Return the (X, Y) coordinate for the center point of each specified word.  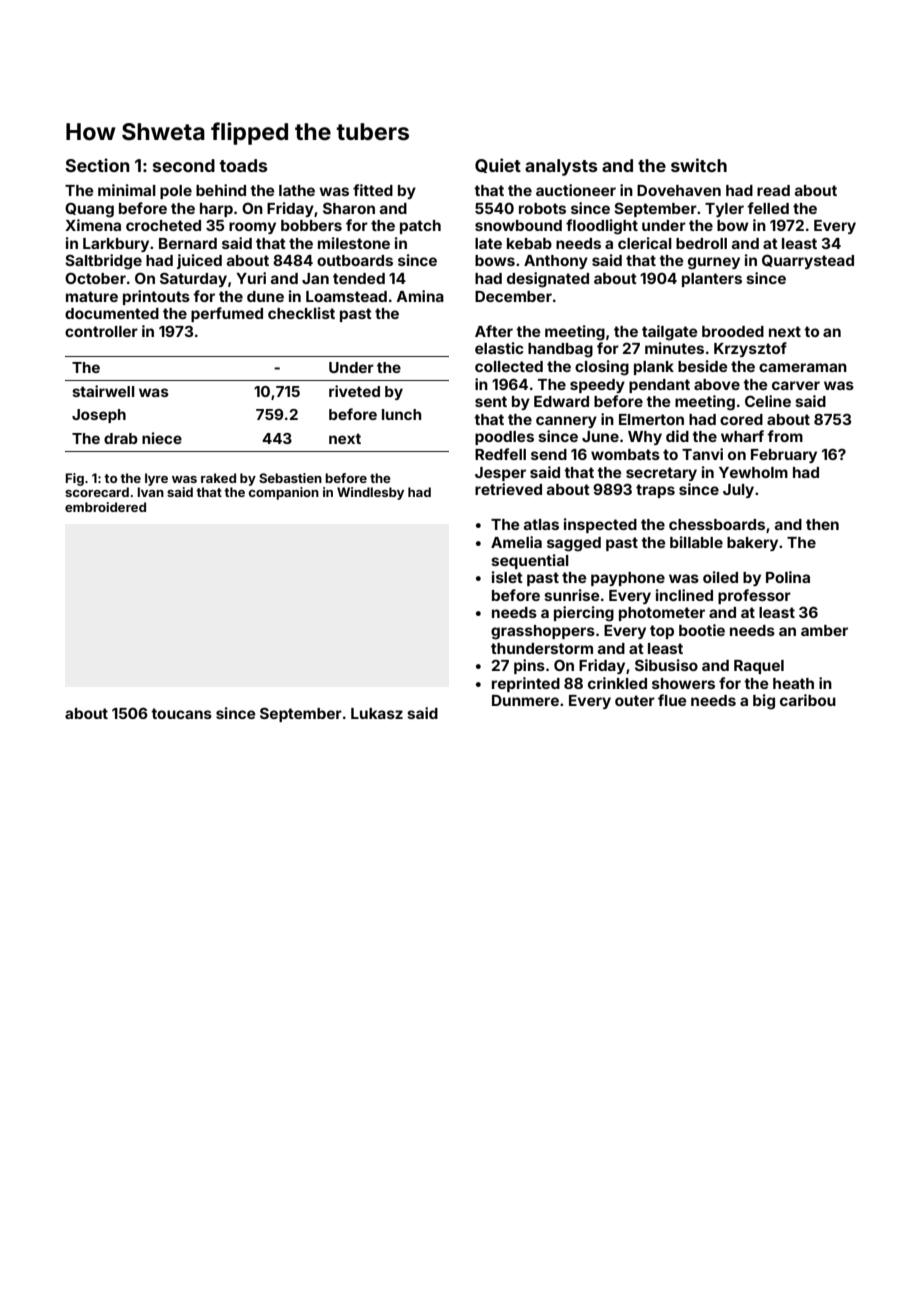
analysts (561, 167)
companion (284, 493)
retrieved (508, 489)
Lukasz (377, 713)
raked (218, 478)
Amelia (516, 542)
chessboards (717, 524)
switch (699, 165)
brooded (733, 331)
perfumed (227, 314)
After (494, 331)
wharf (742, 436)
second (184, 165)
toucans (181, 713)
